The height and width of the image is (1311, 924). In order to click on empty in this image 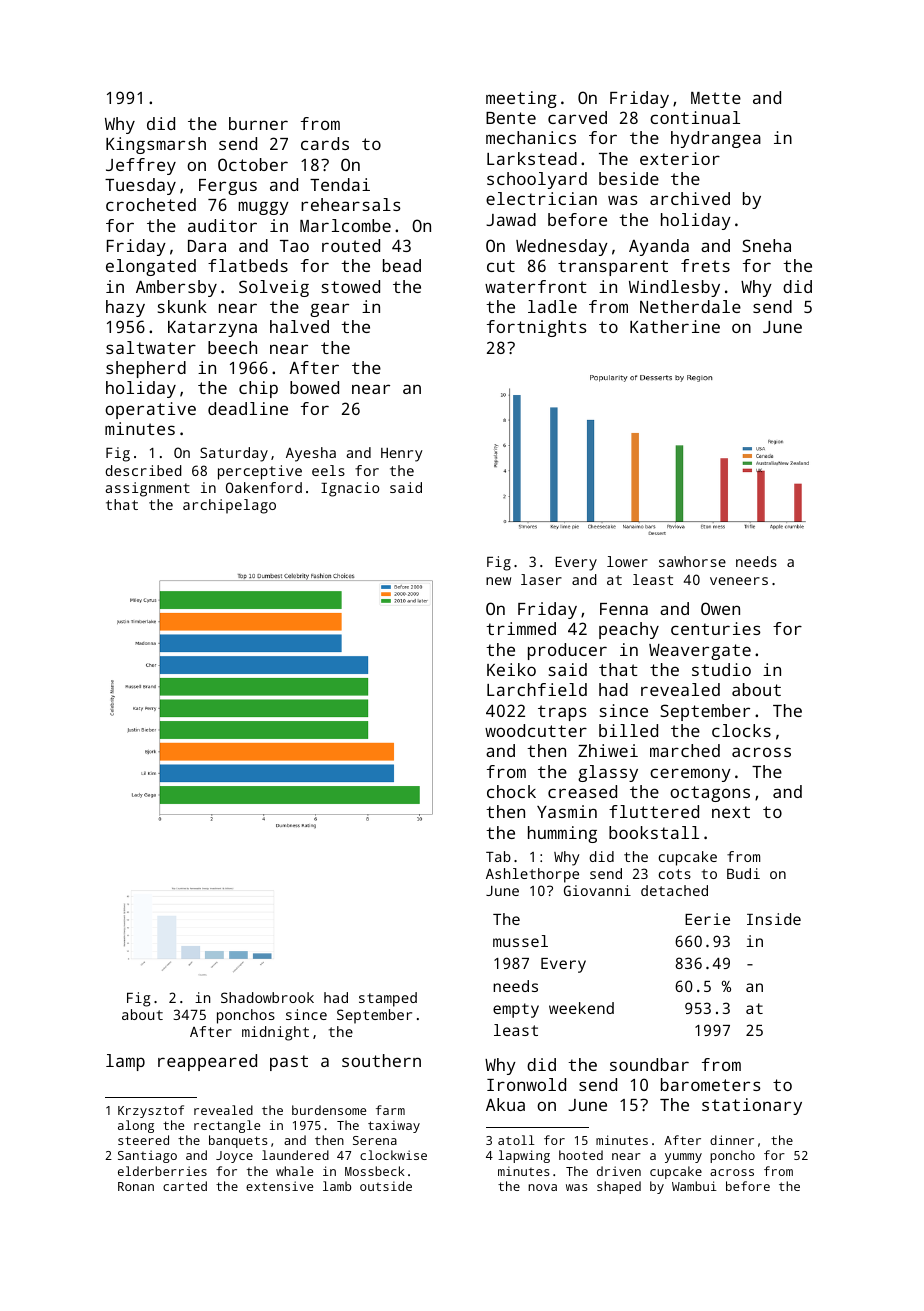, I will do `click(516, 1010)`.
